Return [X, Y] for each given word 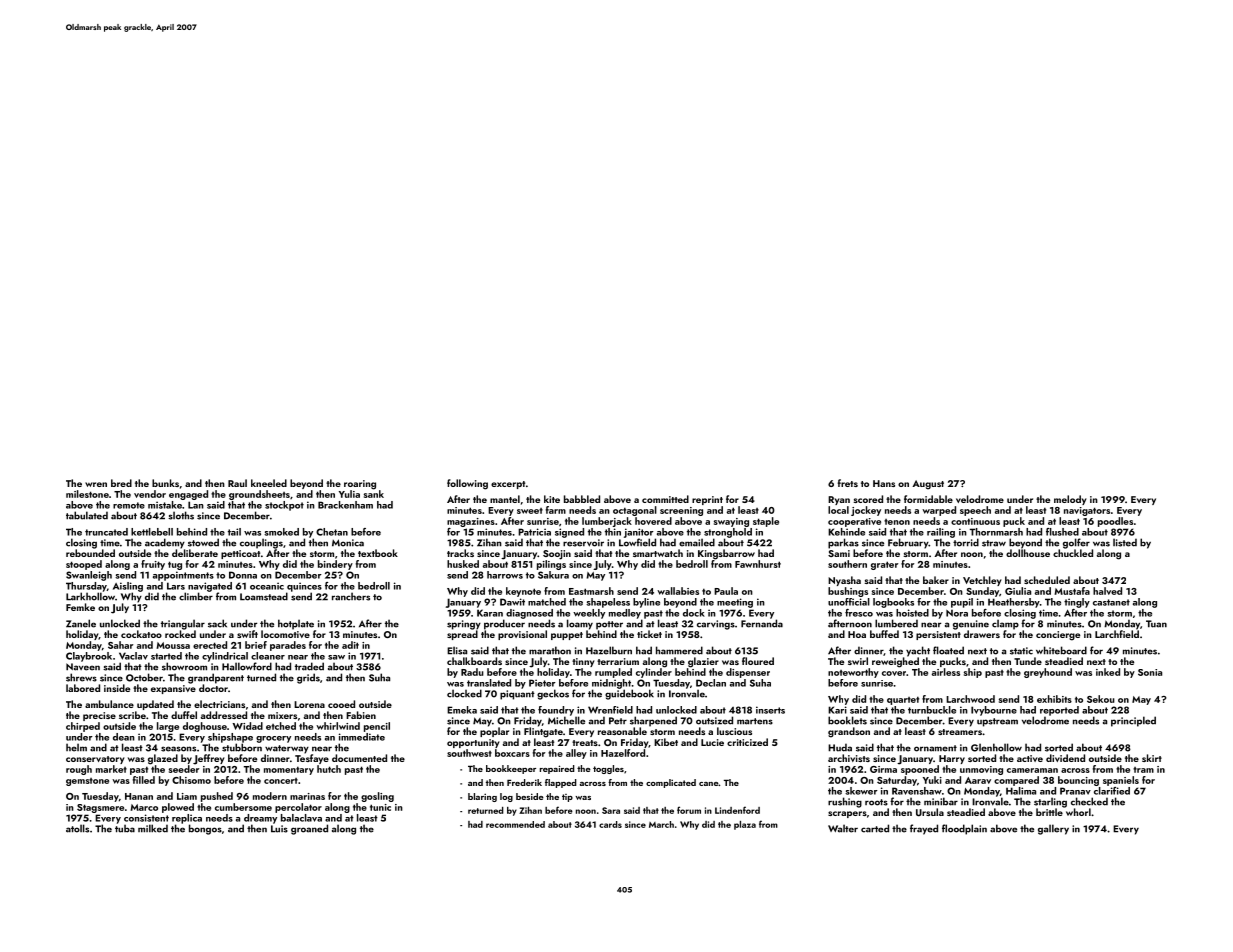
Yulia [349, 494]
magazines [471, 522]
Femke [80, 607]
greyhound [1048, 673]
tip [567, 798]
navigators [1087, 511]
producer [504, 624]
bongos [205, 829]
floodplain [964, 829]
